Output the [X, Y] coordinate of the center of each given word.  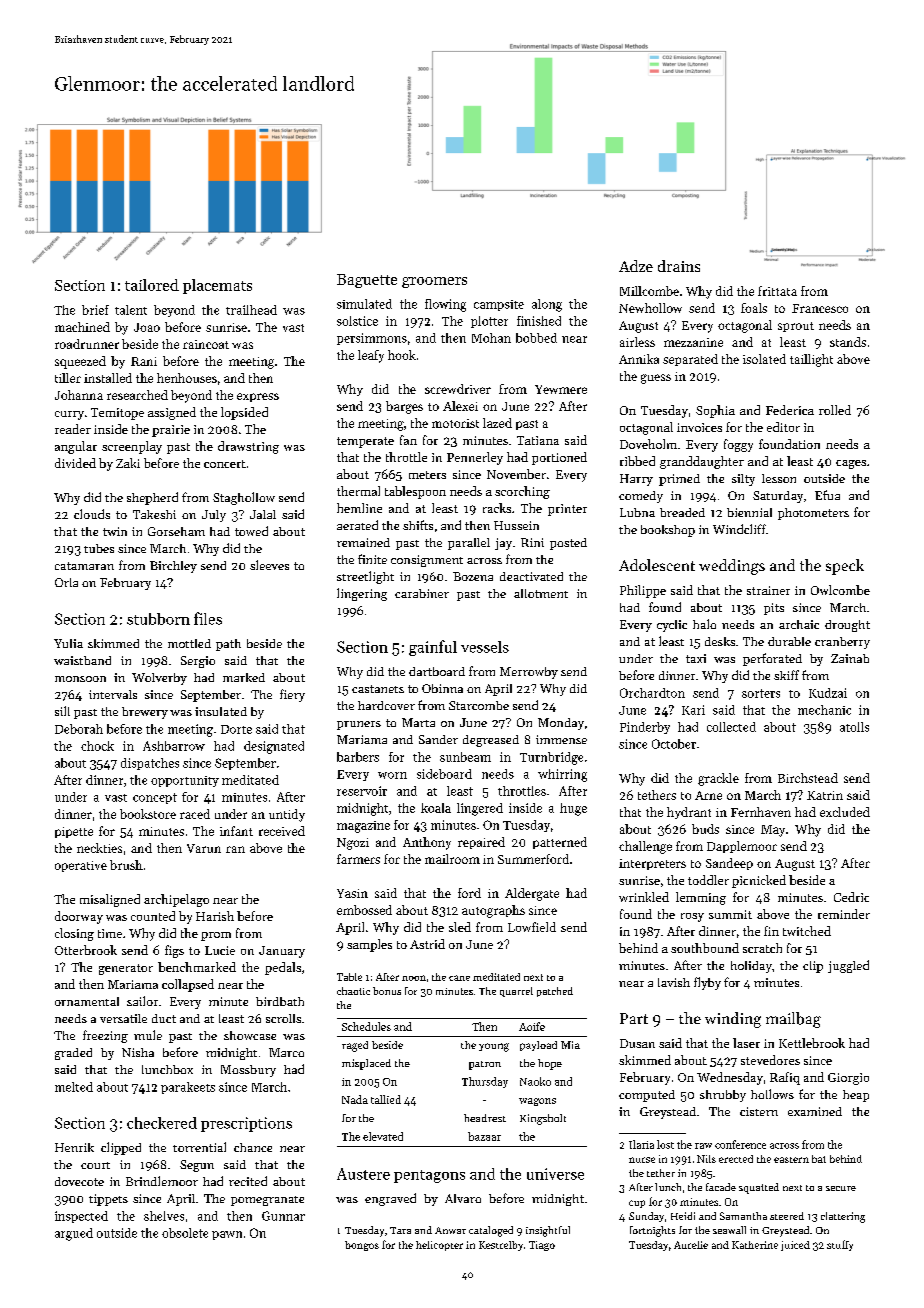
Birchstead [808, 778]
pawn [227, 1235]
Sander [438, 739]
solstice [357, 321]
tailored [152, 285]
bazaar [484, 1136]
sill [62, 711]
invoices [699, 427]
